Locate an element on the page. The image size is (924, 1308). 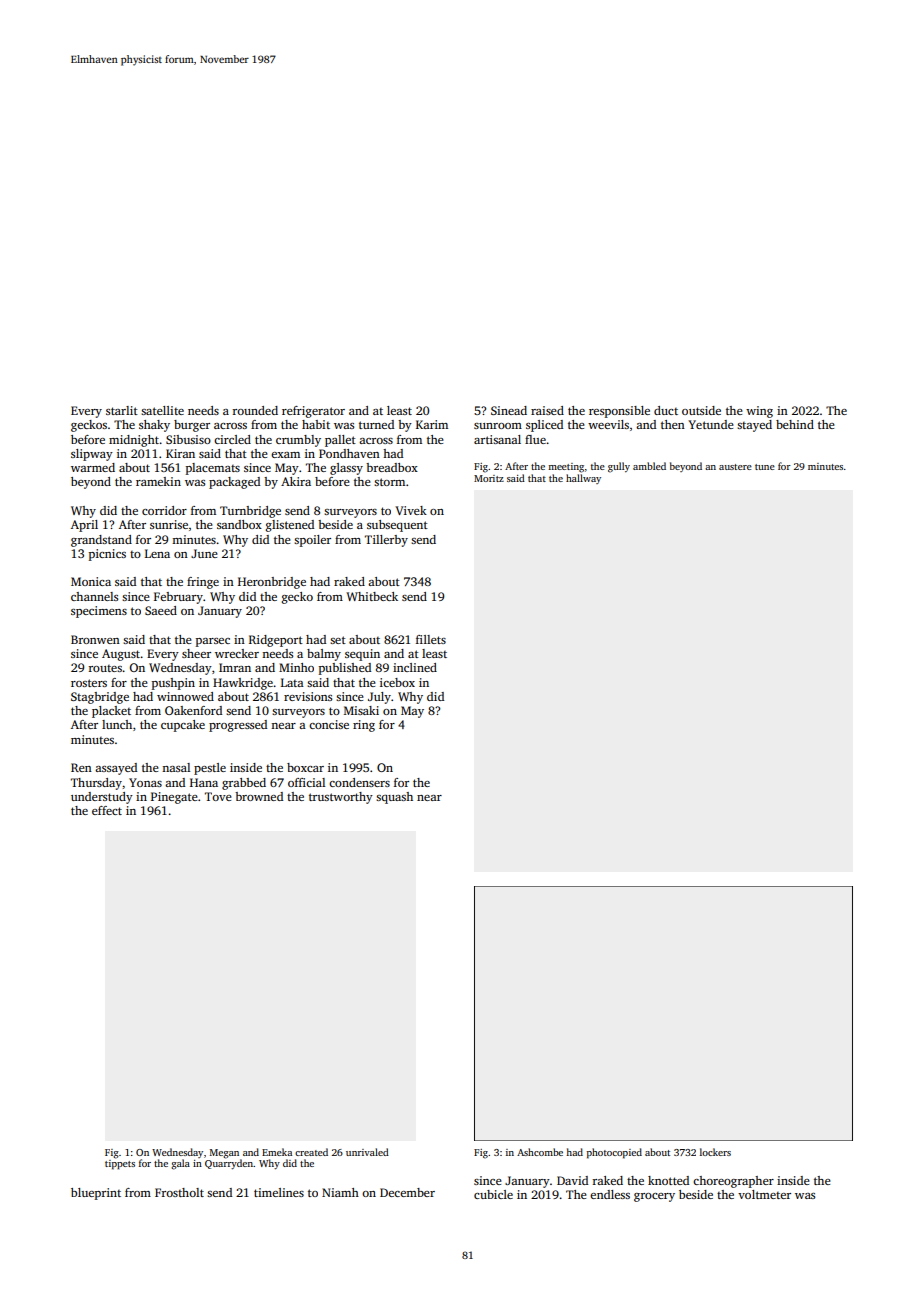
Ashcombe is located at coordinates (540, 1152).
